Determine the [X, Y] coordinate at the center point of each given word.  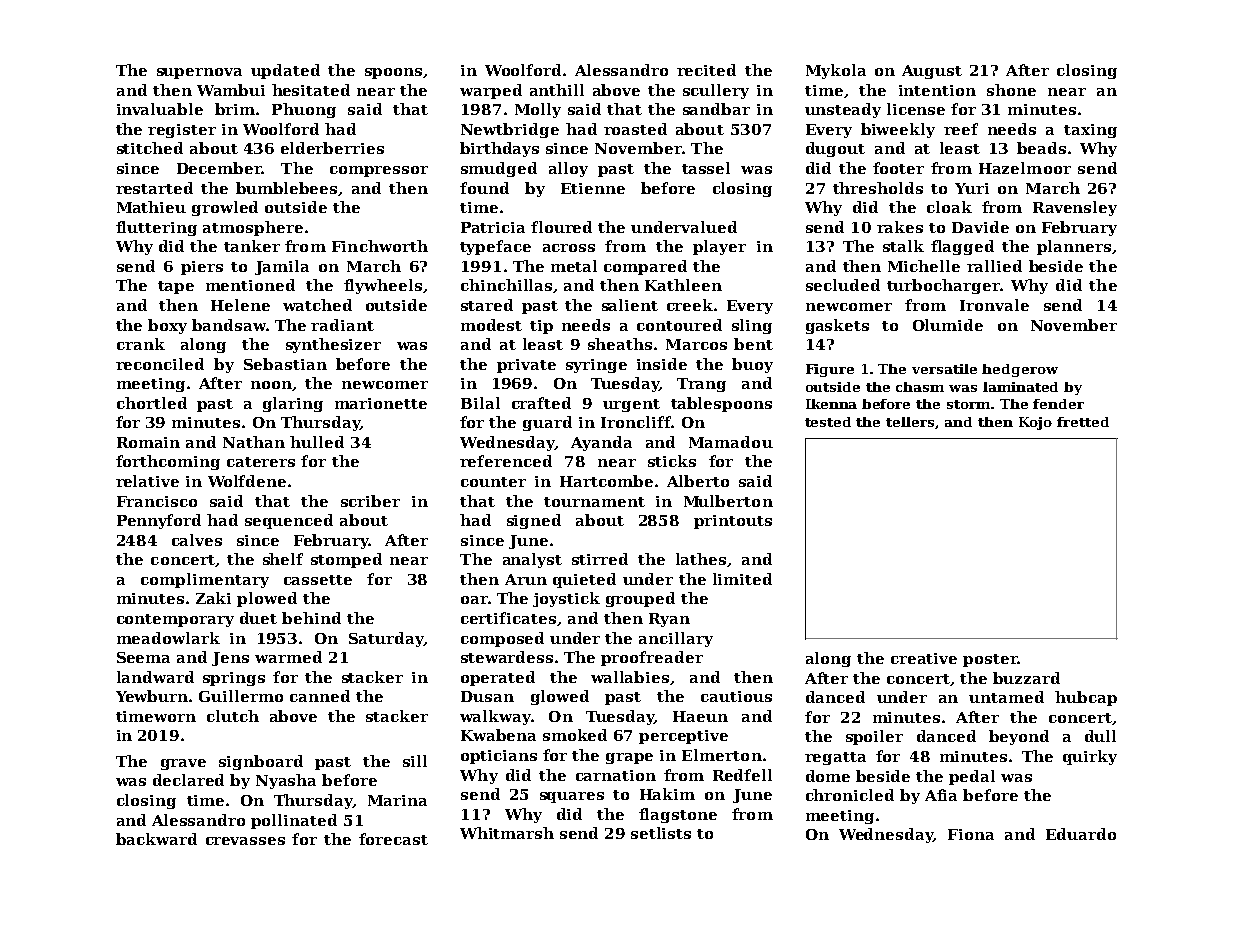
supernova [199, 73]
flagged [962, 247]
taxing [1090, 131]
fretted [1083, 422]
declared [188, 780]
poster [990, 660]
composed [502, 639]
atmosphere [253, 228]
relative [147, 481]
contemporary [175, 620]
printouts [733, 522]
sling [752, 326]
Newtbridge [510, 130]
